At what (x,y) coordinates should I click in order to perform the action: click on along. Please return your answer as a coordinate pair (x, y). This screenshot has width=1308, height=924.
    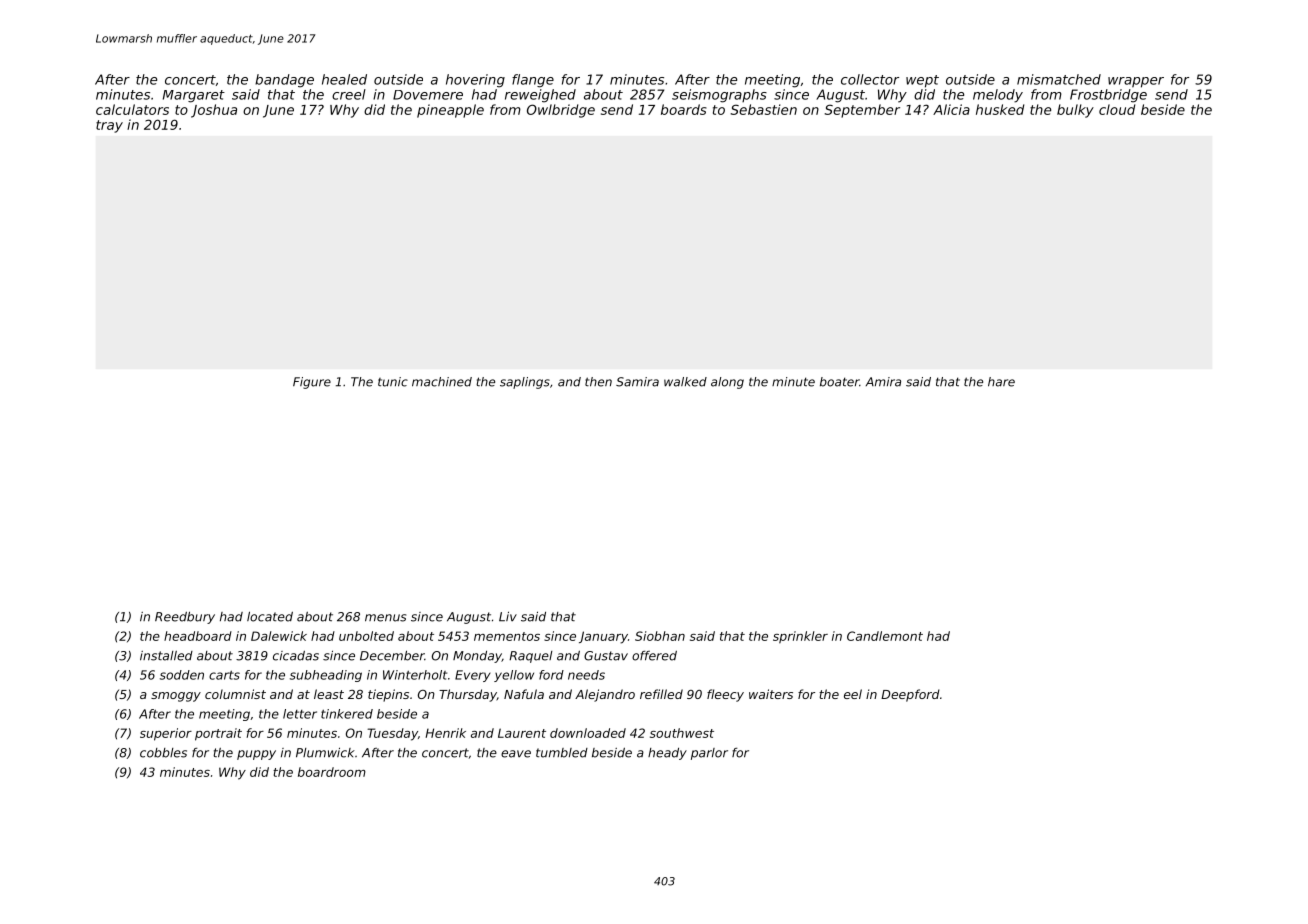
    Looking at the image, I should click on (727, 383).
